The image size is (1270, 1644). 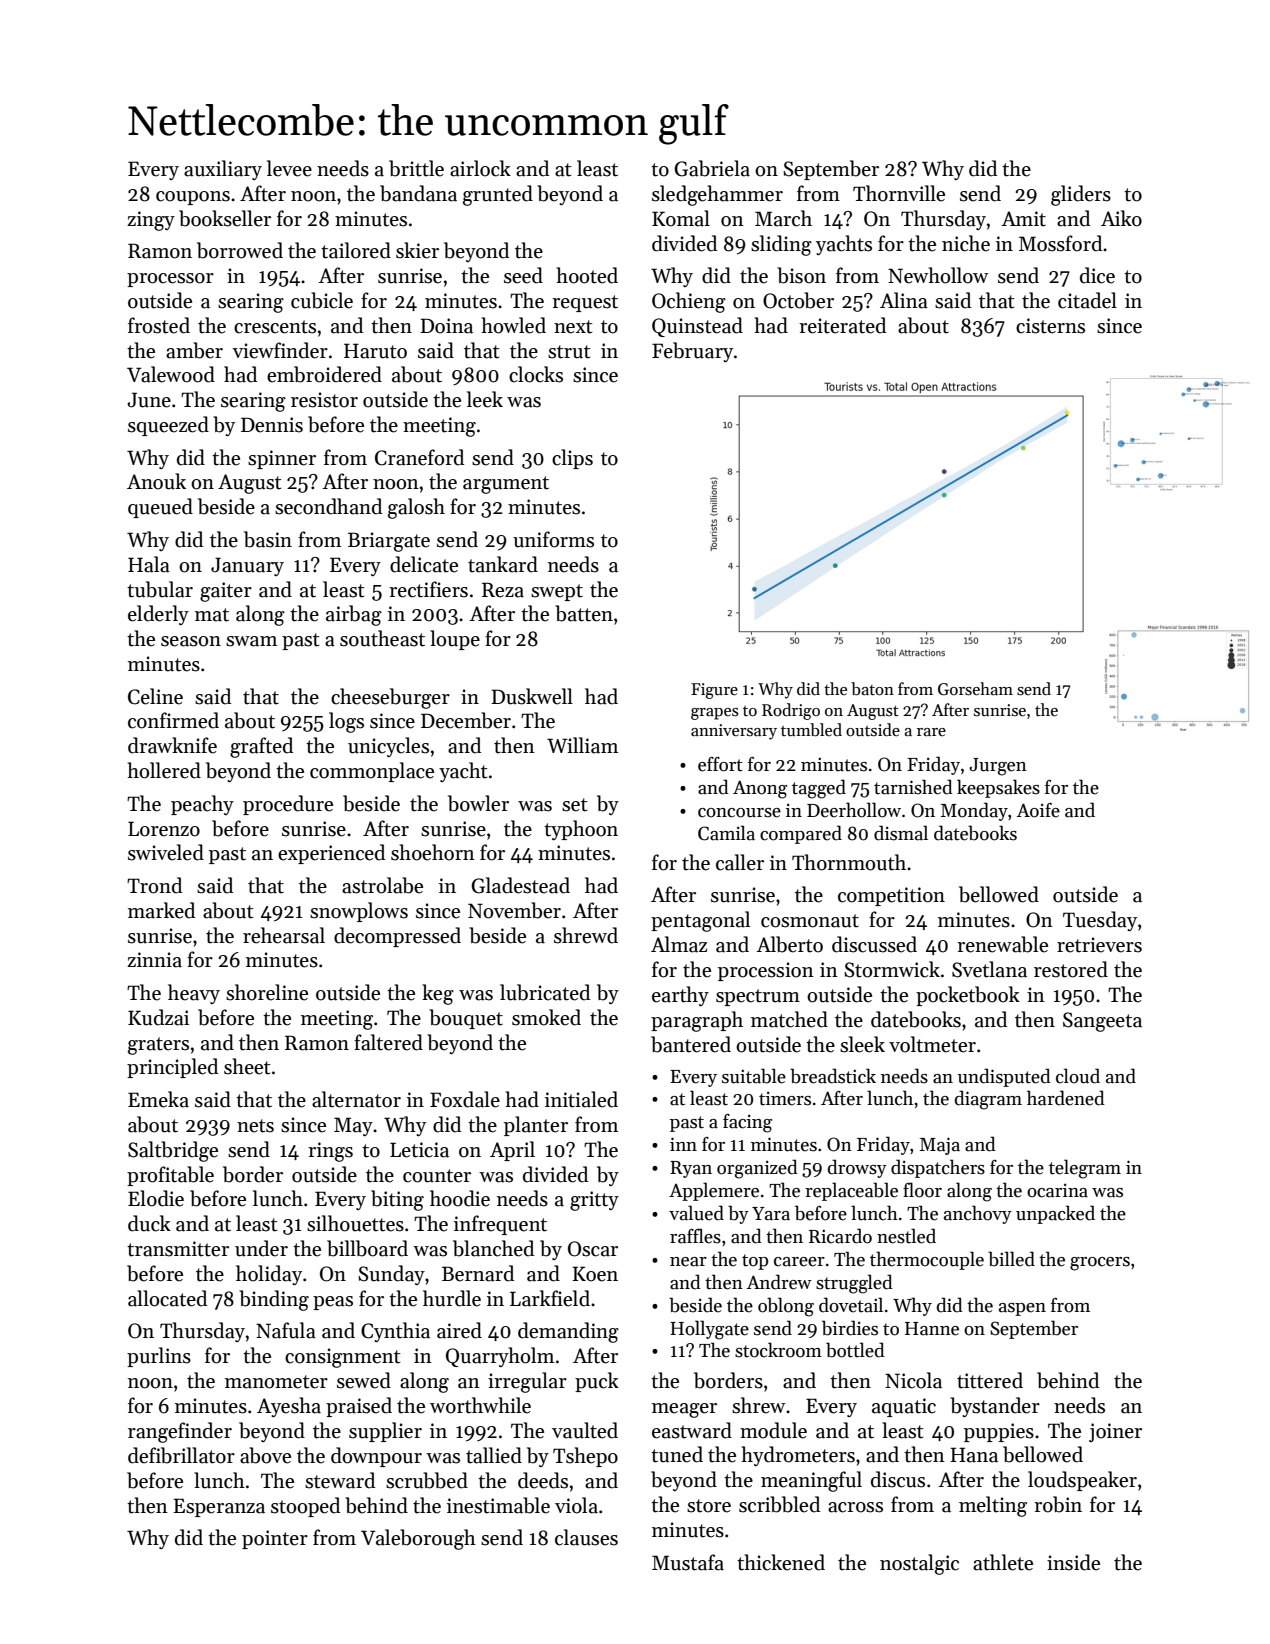 I want to click on Gorseham, so click(x=975, y=689).
